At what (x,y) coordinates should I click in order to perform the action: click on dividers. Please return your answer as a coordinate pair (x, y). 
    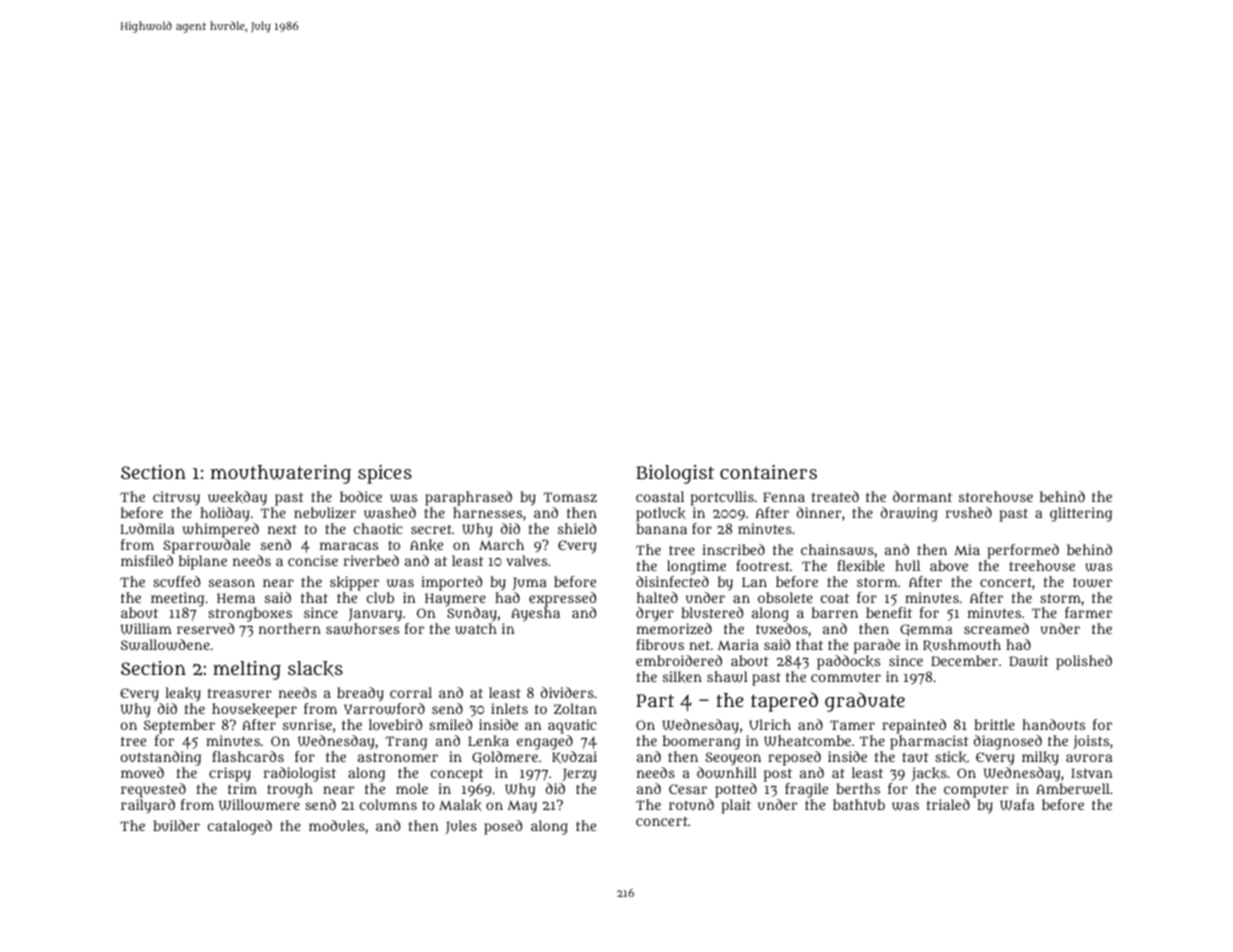
    Looking at the image, I should click on (567, 692).
